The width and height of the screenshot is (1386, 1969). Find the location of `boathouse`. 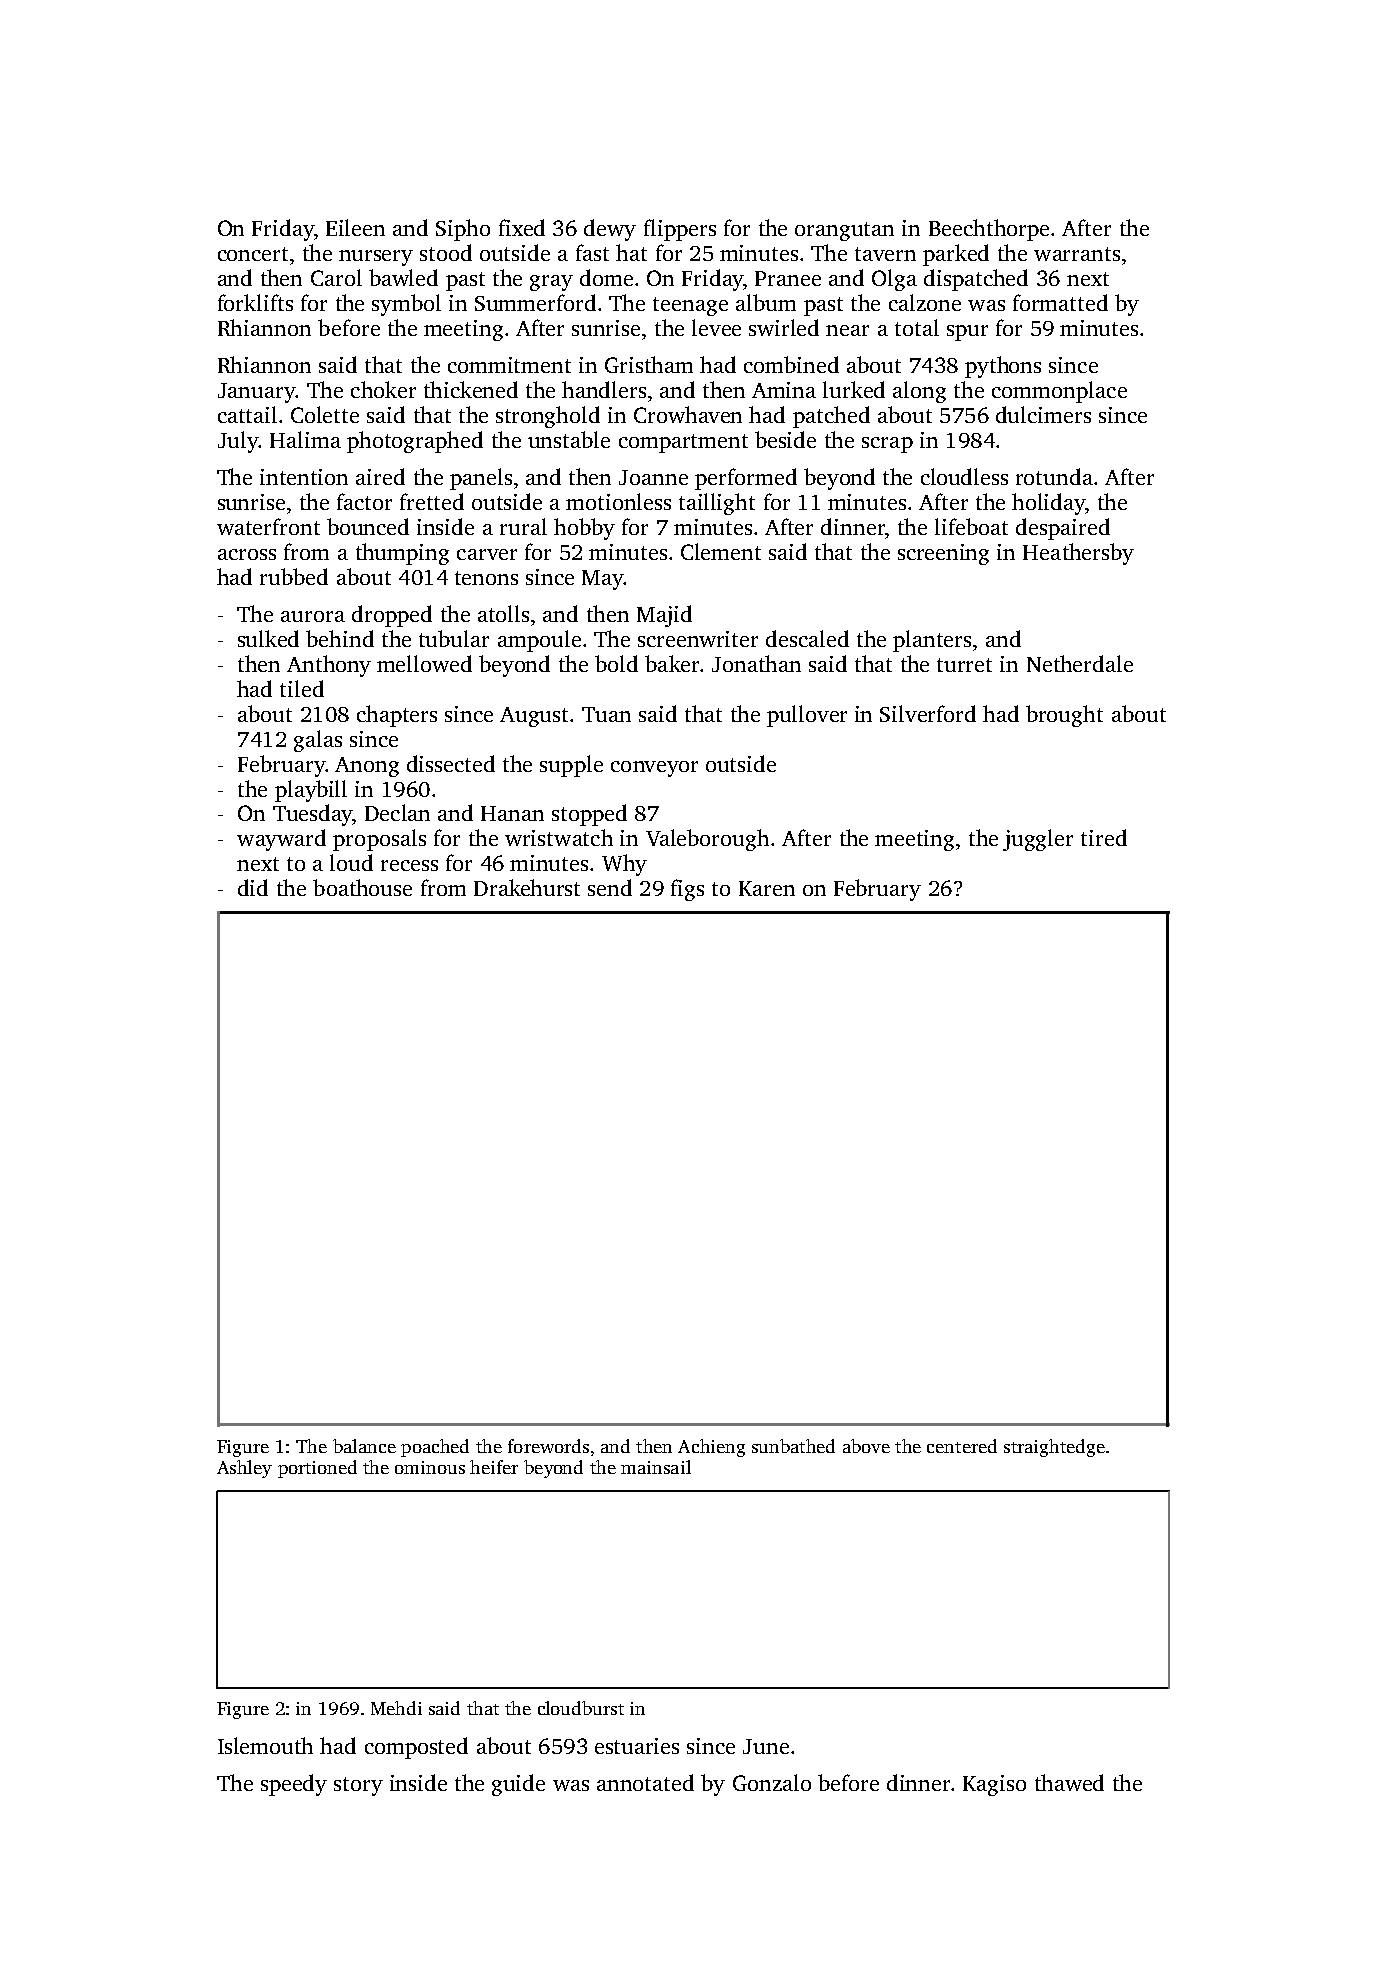

boathouse is located at coordinates (362, 887).
